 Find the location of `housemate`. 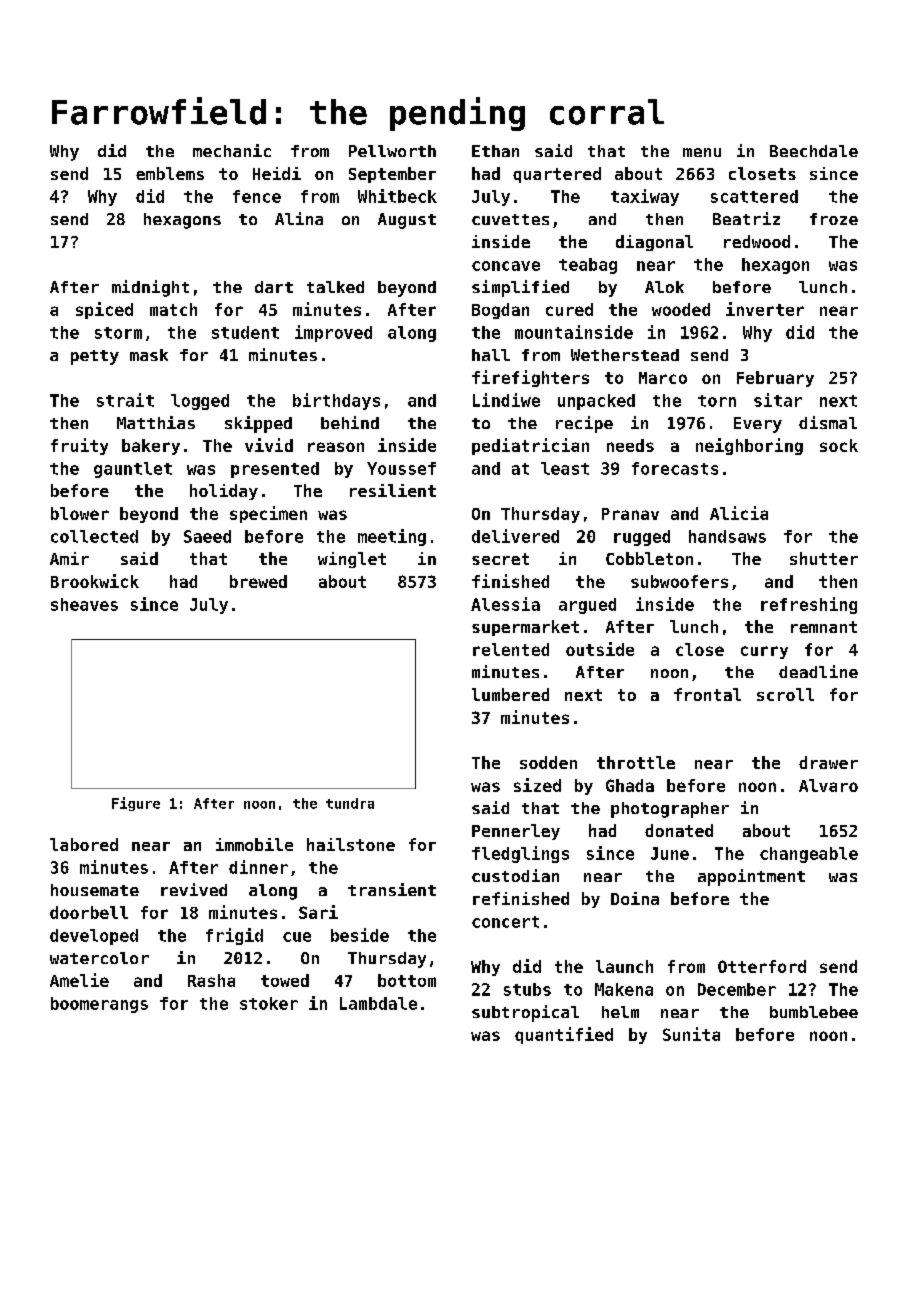

housemate is located at coordinates (95, 890).
